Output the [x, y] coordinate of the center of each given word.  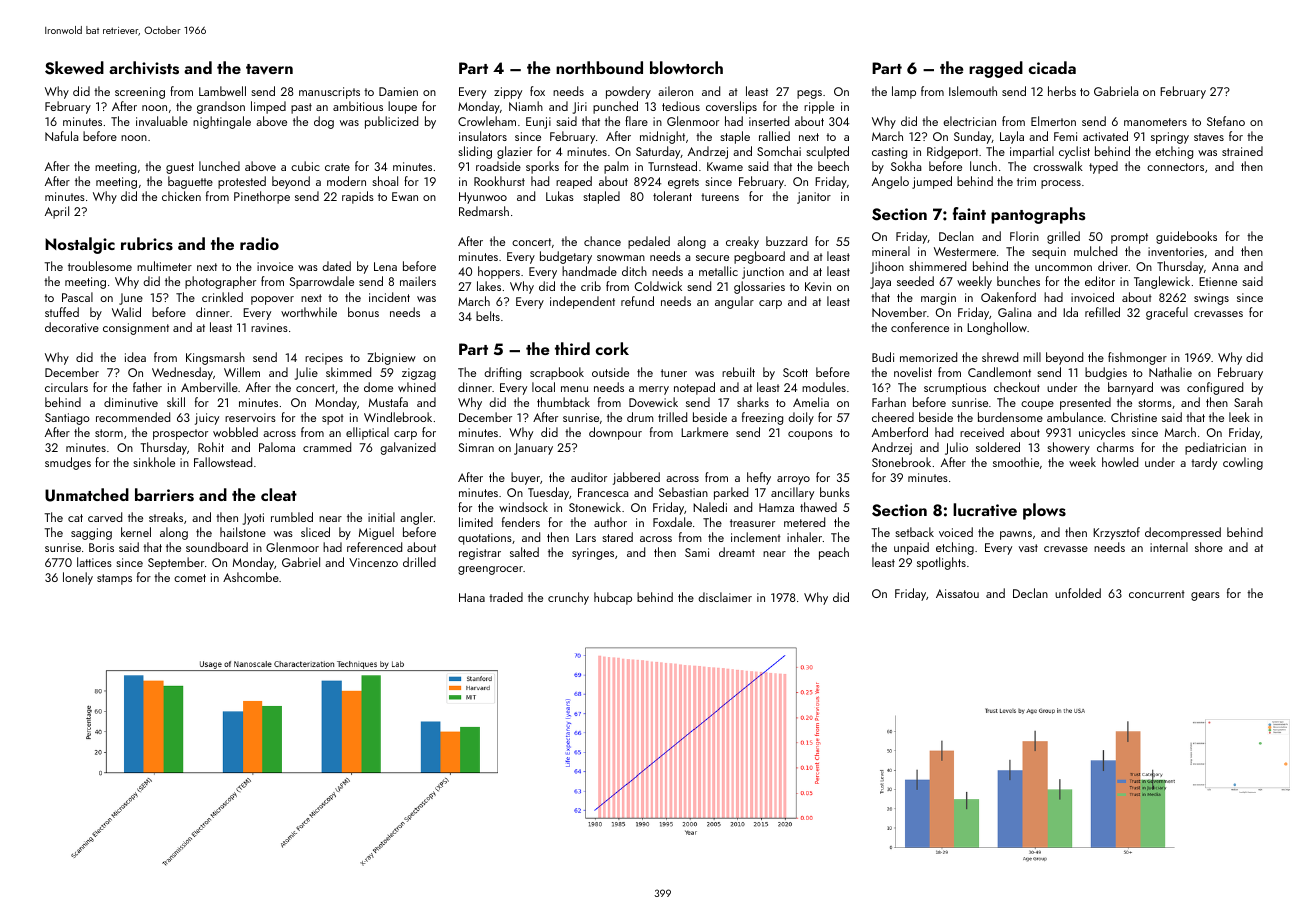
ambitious [358, 106]
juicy [207, 419]
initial [381, 517]
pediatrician [1215, 448]
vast [1028, 548]
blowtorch [686, 67]
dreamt [737, 552]
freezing [762, 418]
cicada [1052, 67]
